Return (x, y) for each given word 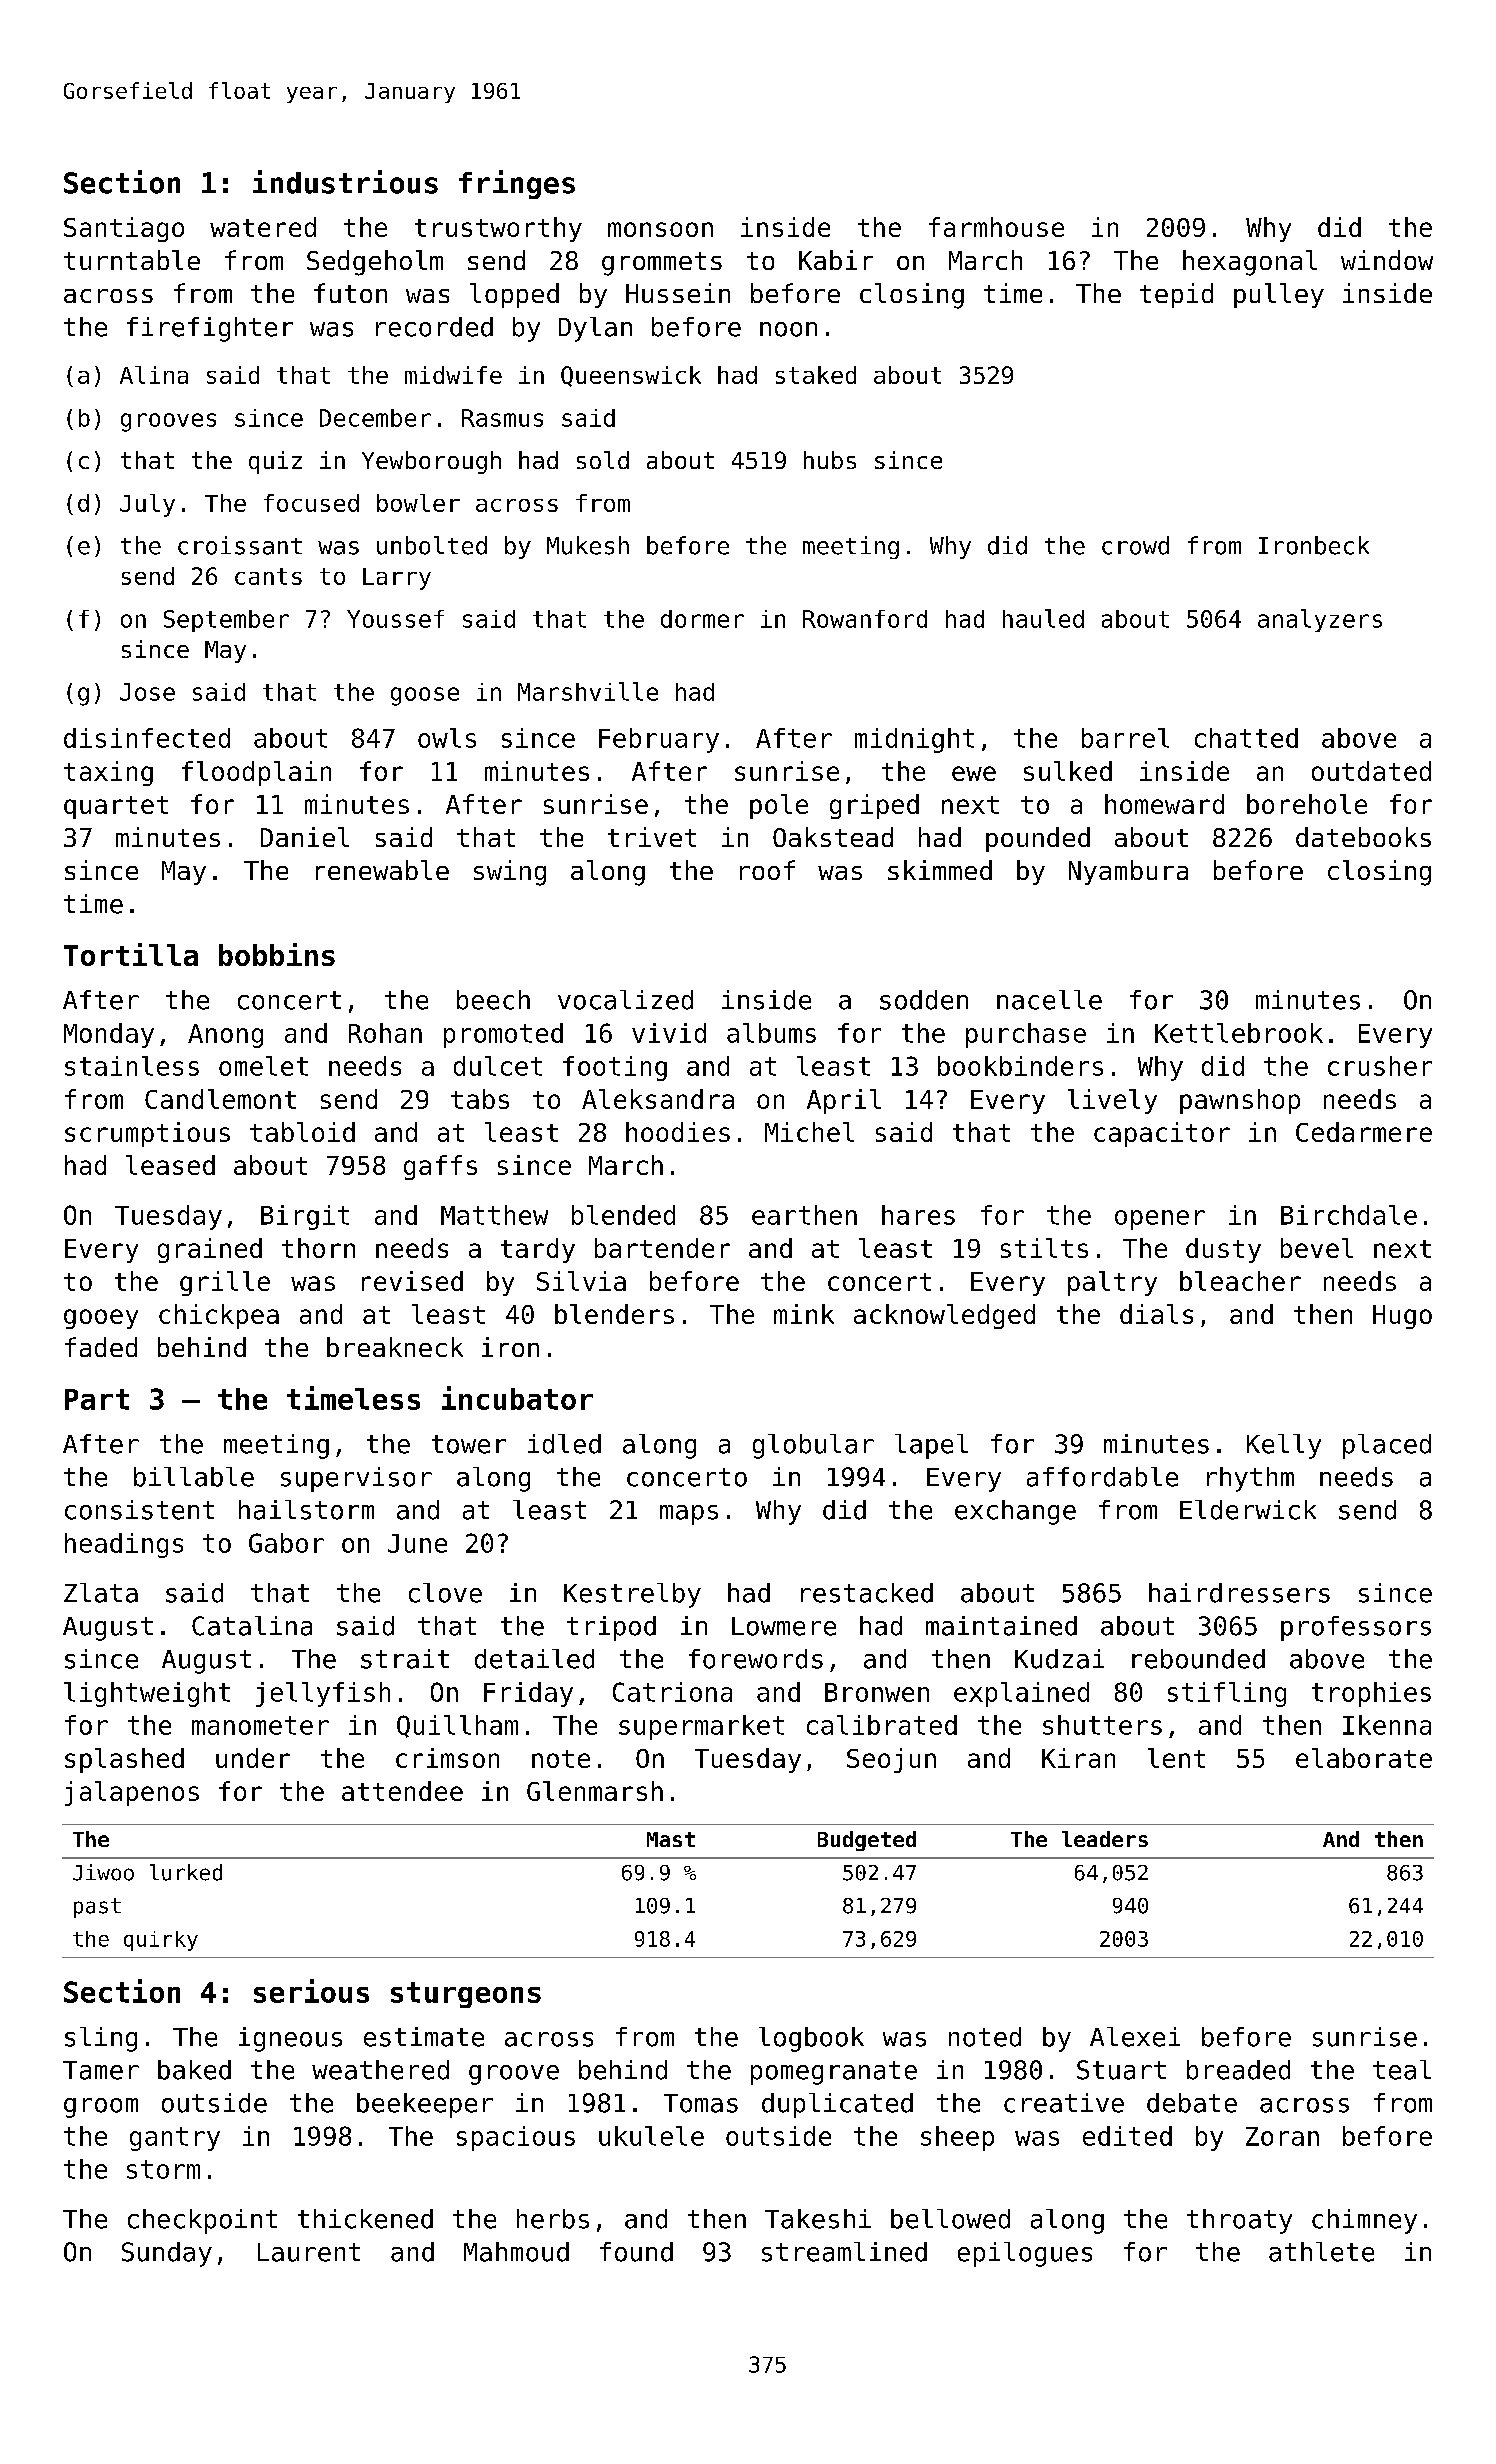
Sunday (167, 2254)
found (636, 2252)
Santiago (124, 229)
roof (767, 870)
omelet (263, 1066)
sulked (1068, 771)
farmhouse (996, 227)
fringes (517, 184)
